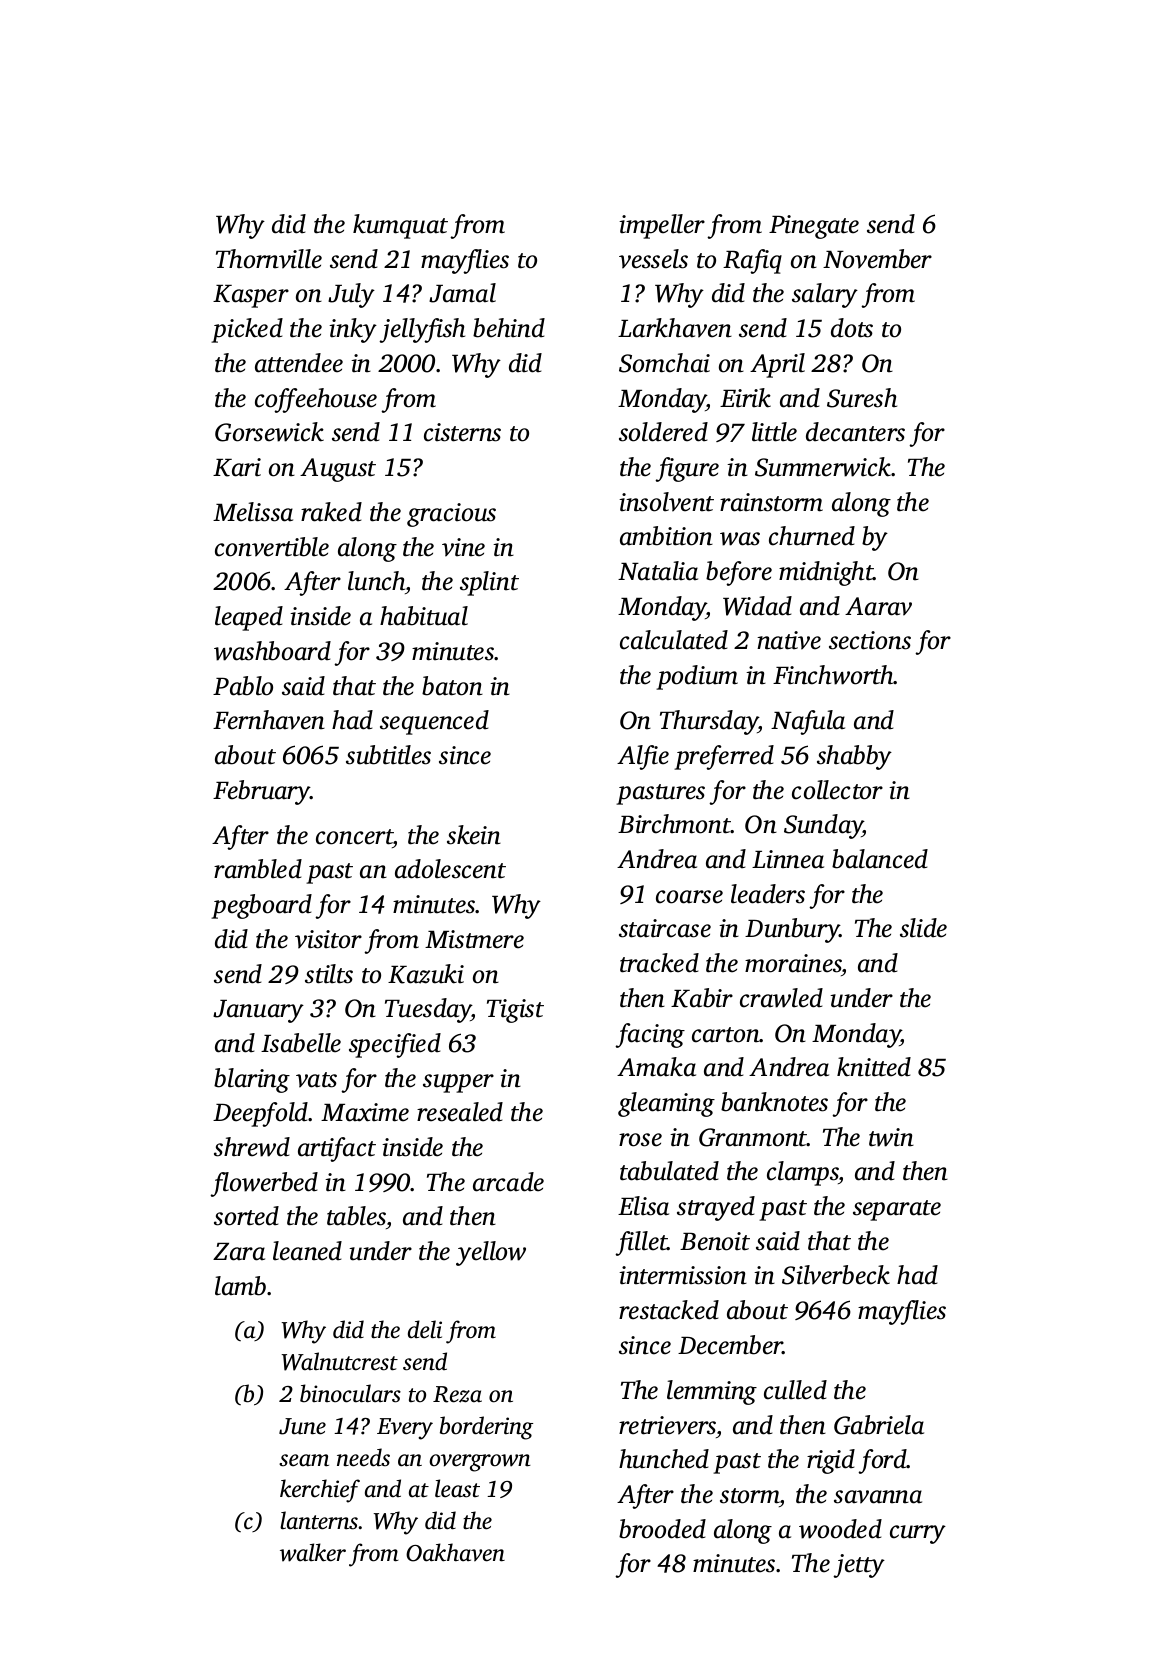  What do you see at coordinates (474, 835) in the document?
I see `skein` at bounding box center [474, 835].
